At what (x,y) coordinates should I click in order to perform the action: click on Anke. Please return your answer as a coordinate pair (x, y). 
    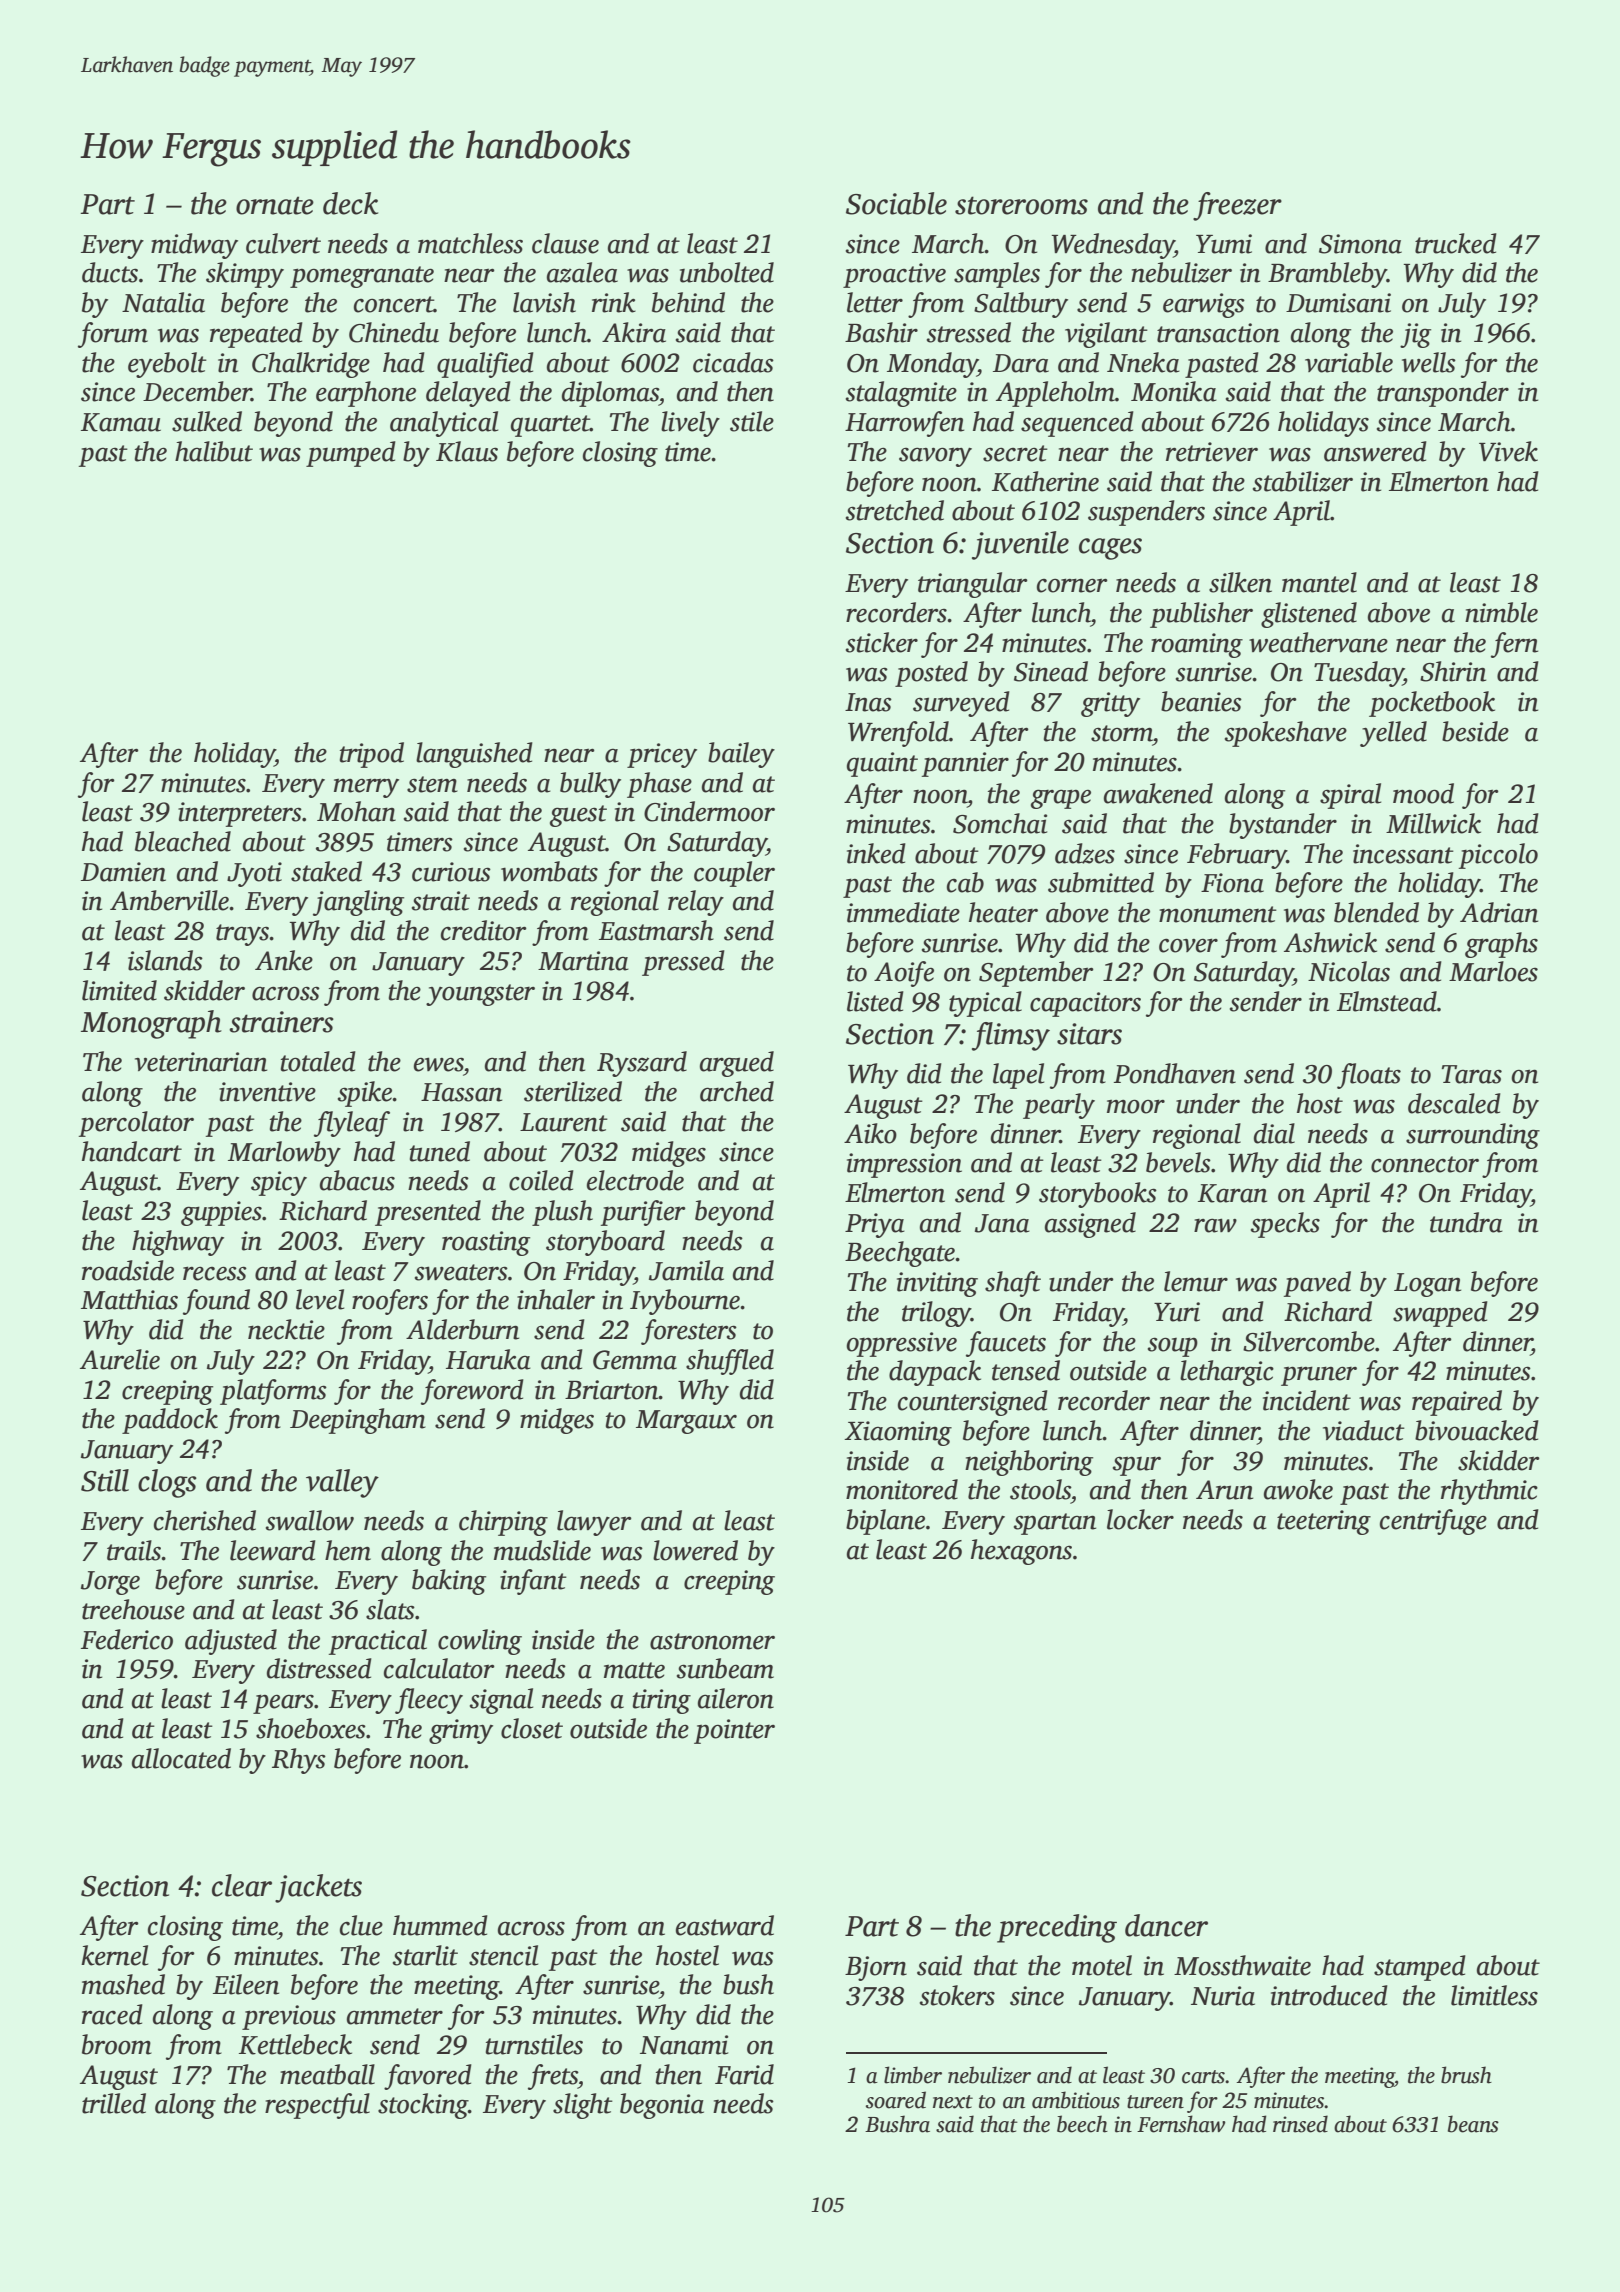
    Looking at the image, I should click on (284, 960).
